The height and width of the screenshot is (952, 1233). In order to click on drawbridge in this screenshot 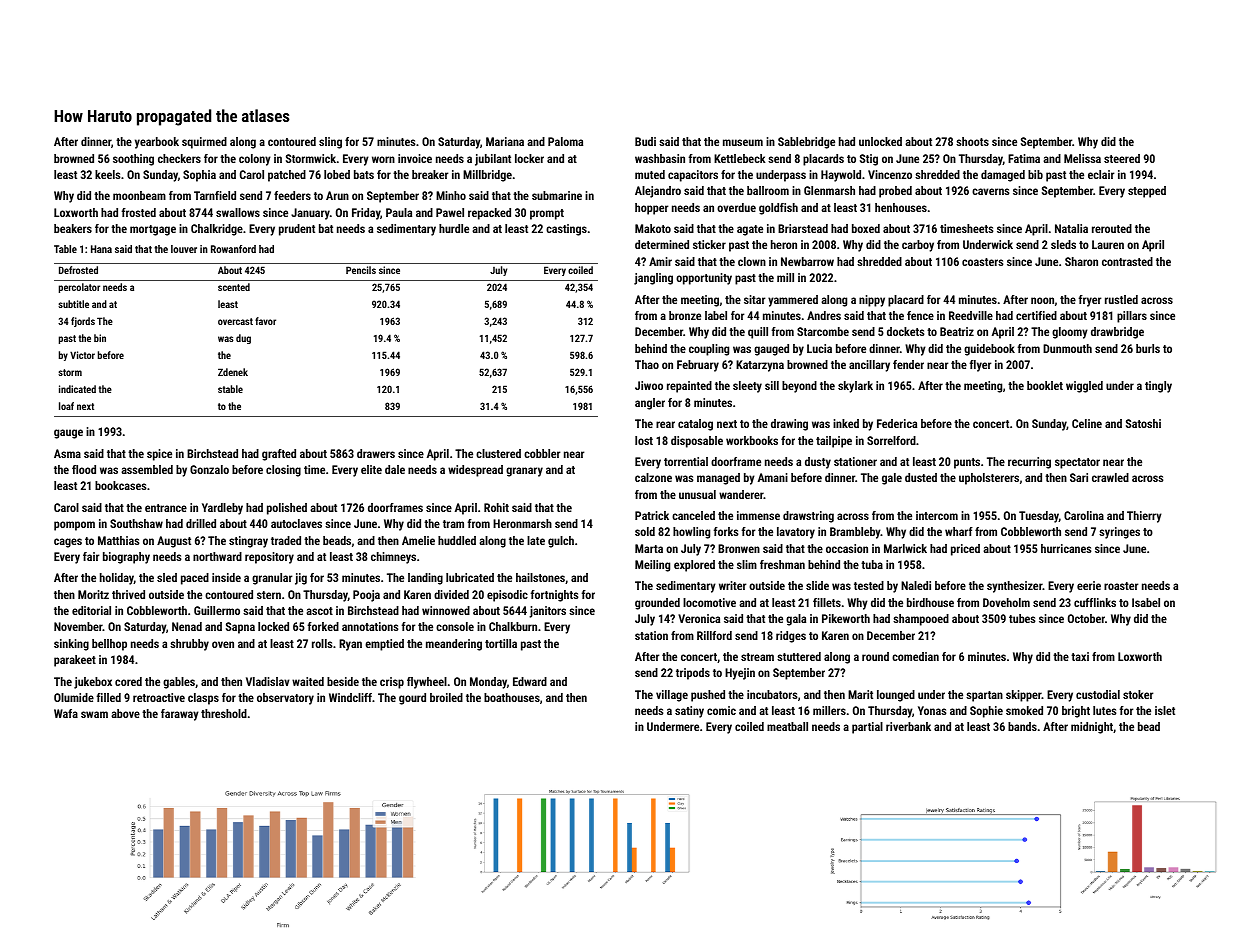, I will do `click(1117, 333)`.
